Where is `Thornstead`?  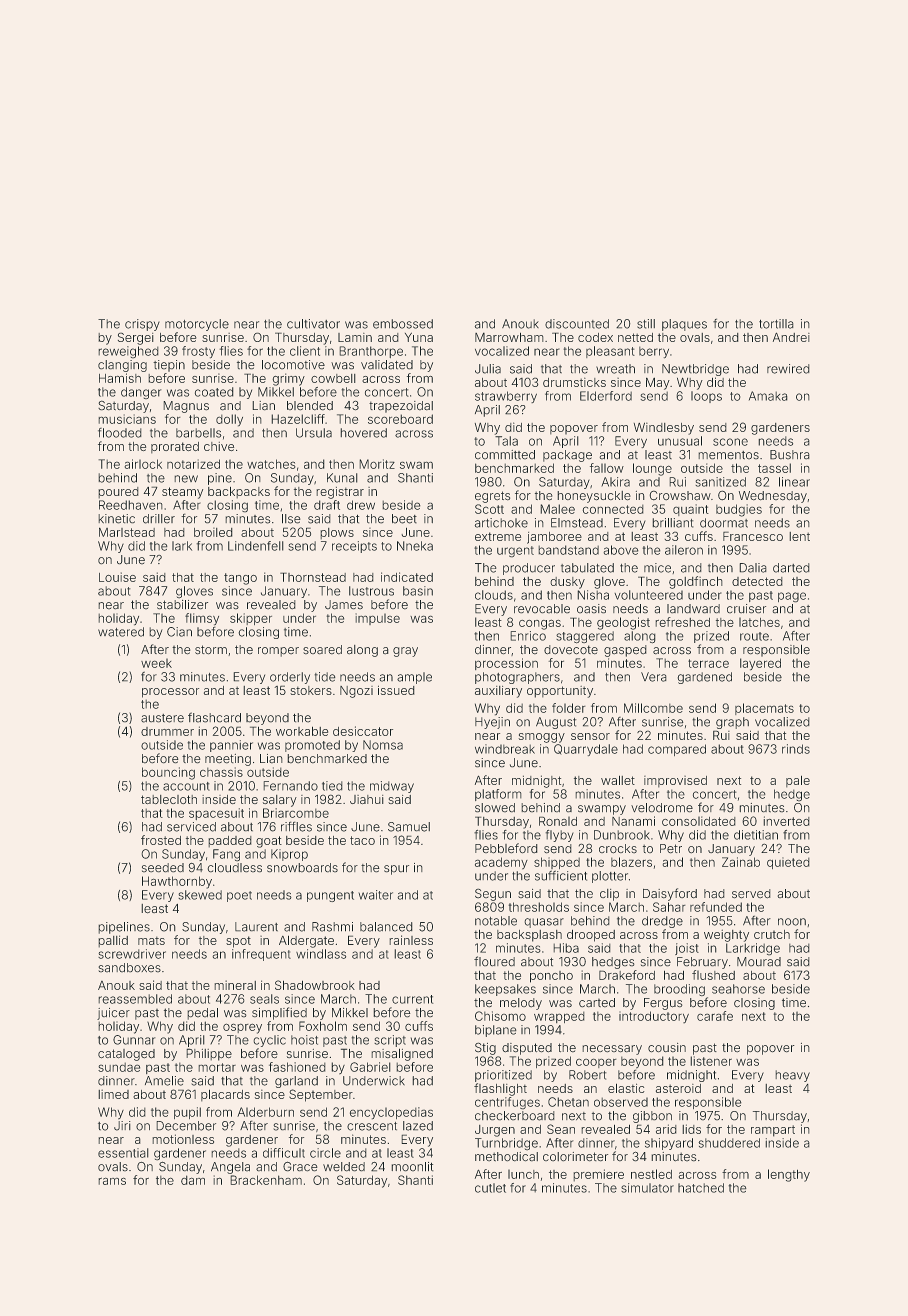 Thornstead is located at coordinates (313, 577).
